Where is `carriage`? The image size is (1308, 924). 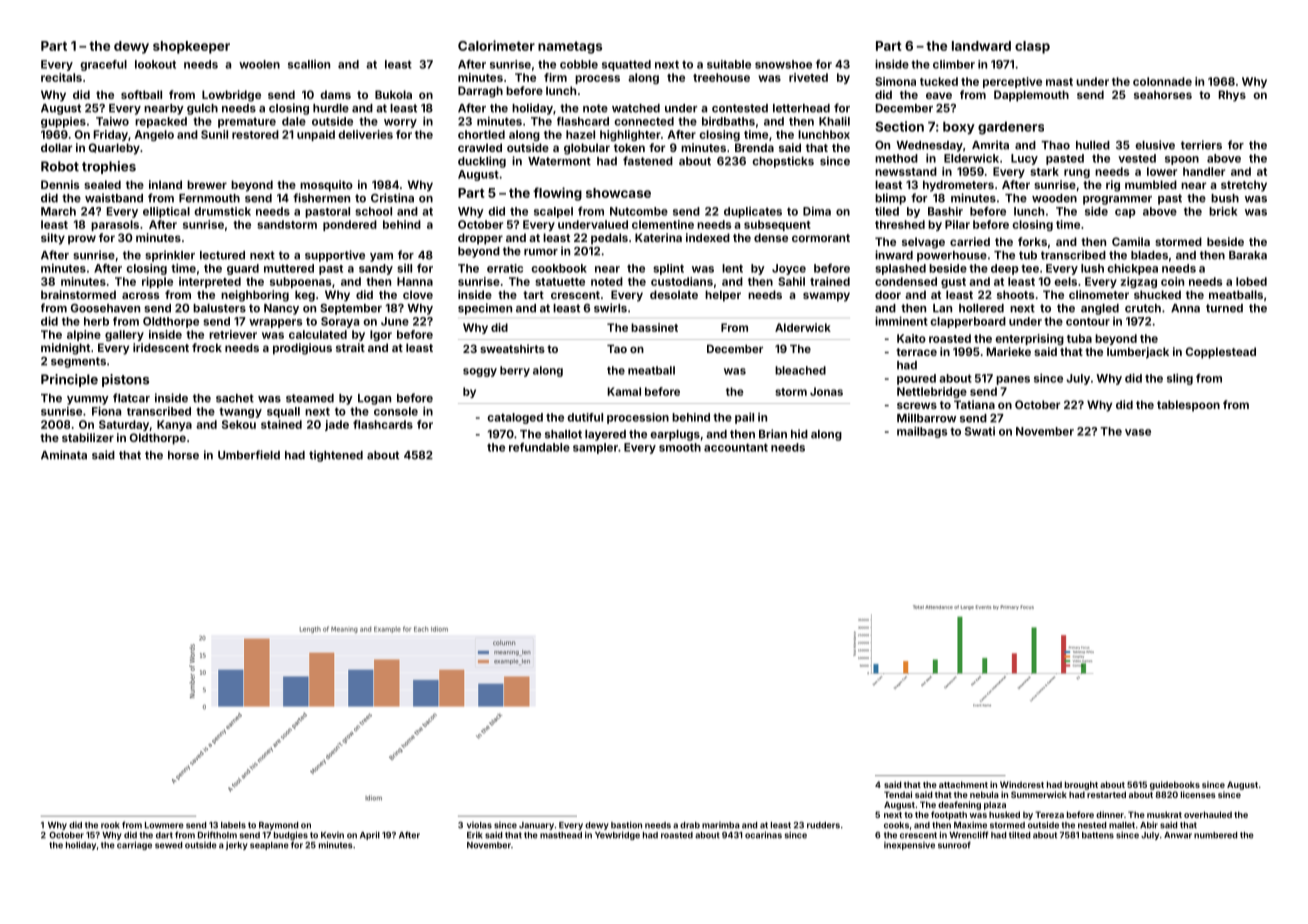 carriage is located at coordinates (134, 845).
